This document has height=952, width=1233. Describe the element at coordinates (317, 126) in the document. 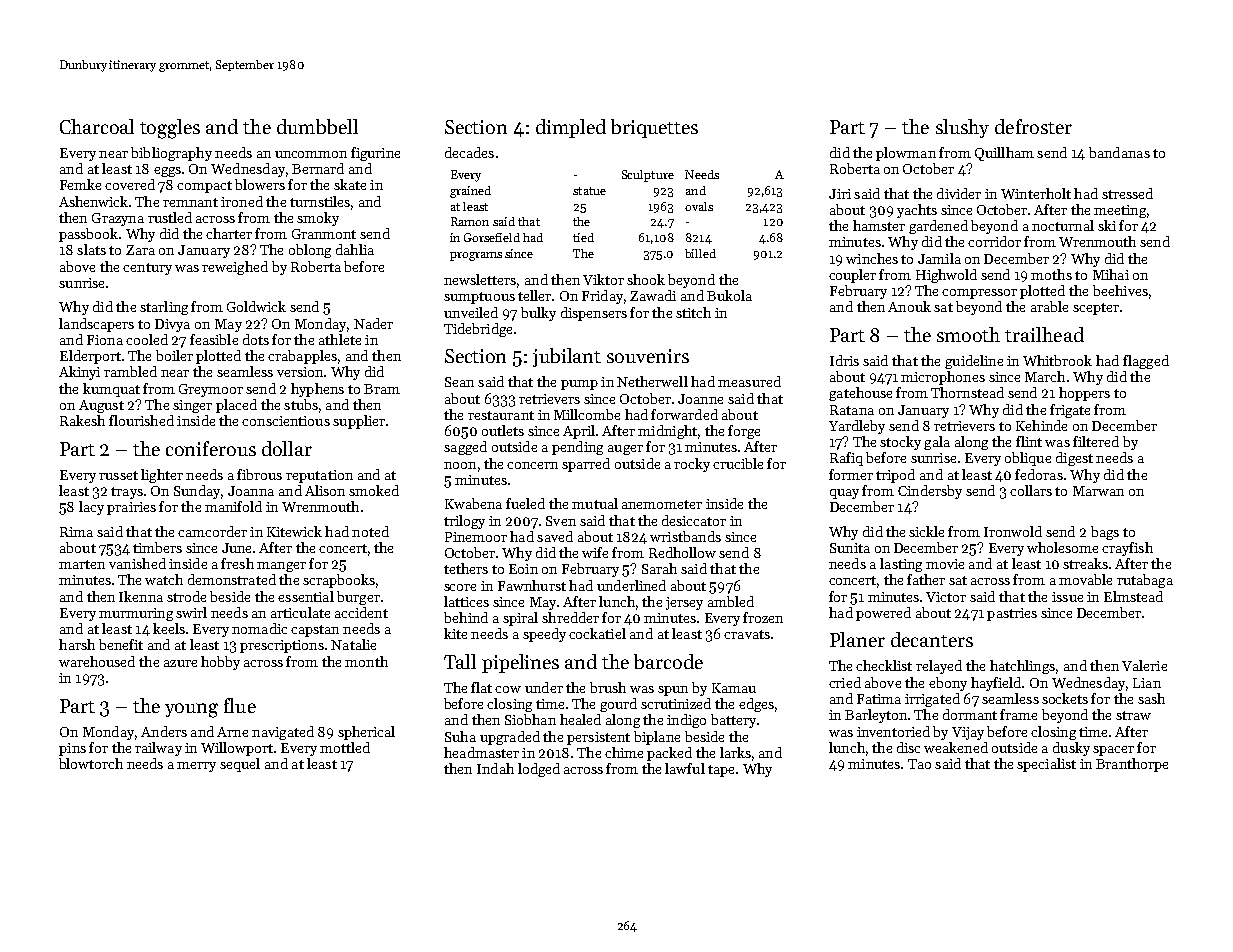

I see `dumbbell` at that location.
